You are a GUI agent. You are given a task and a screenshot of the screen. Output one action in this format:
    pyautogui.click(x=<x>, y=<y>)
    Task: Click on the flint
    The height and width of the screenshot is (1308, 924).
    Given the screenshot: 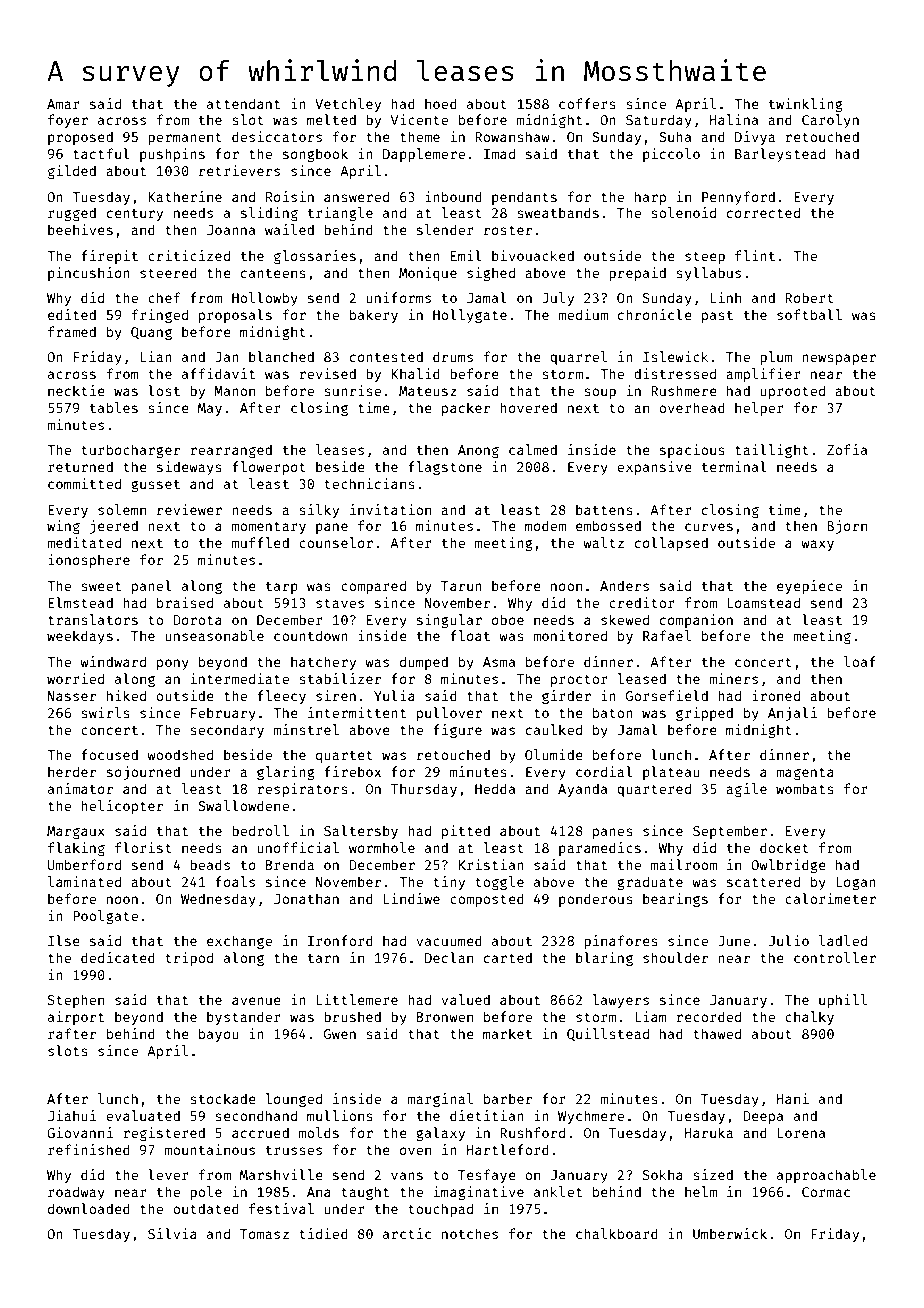 What is the action you would take?
    pyautogui.click(x=755, y=255)
